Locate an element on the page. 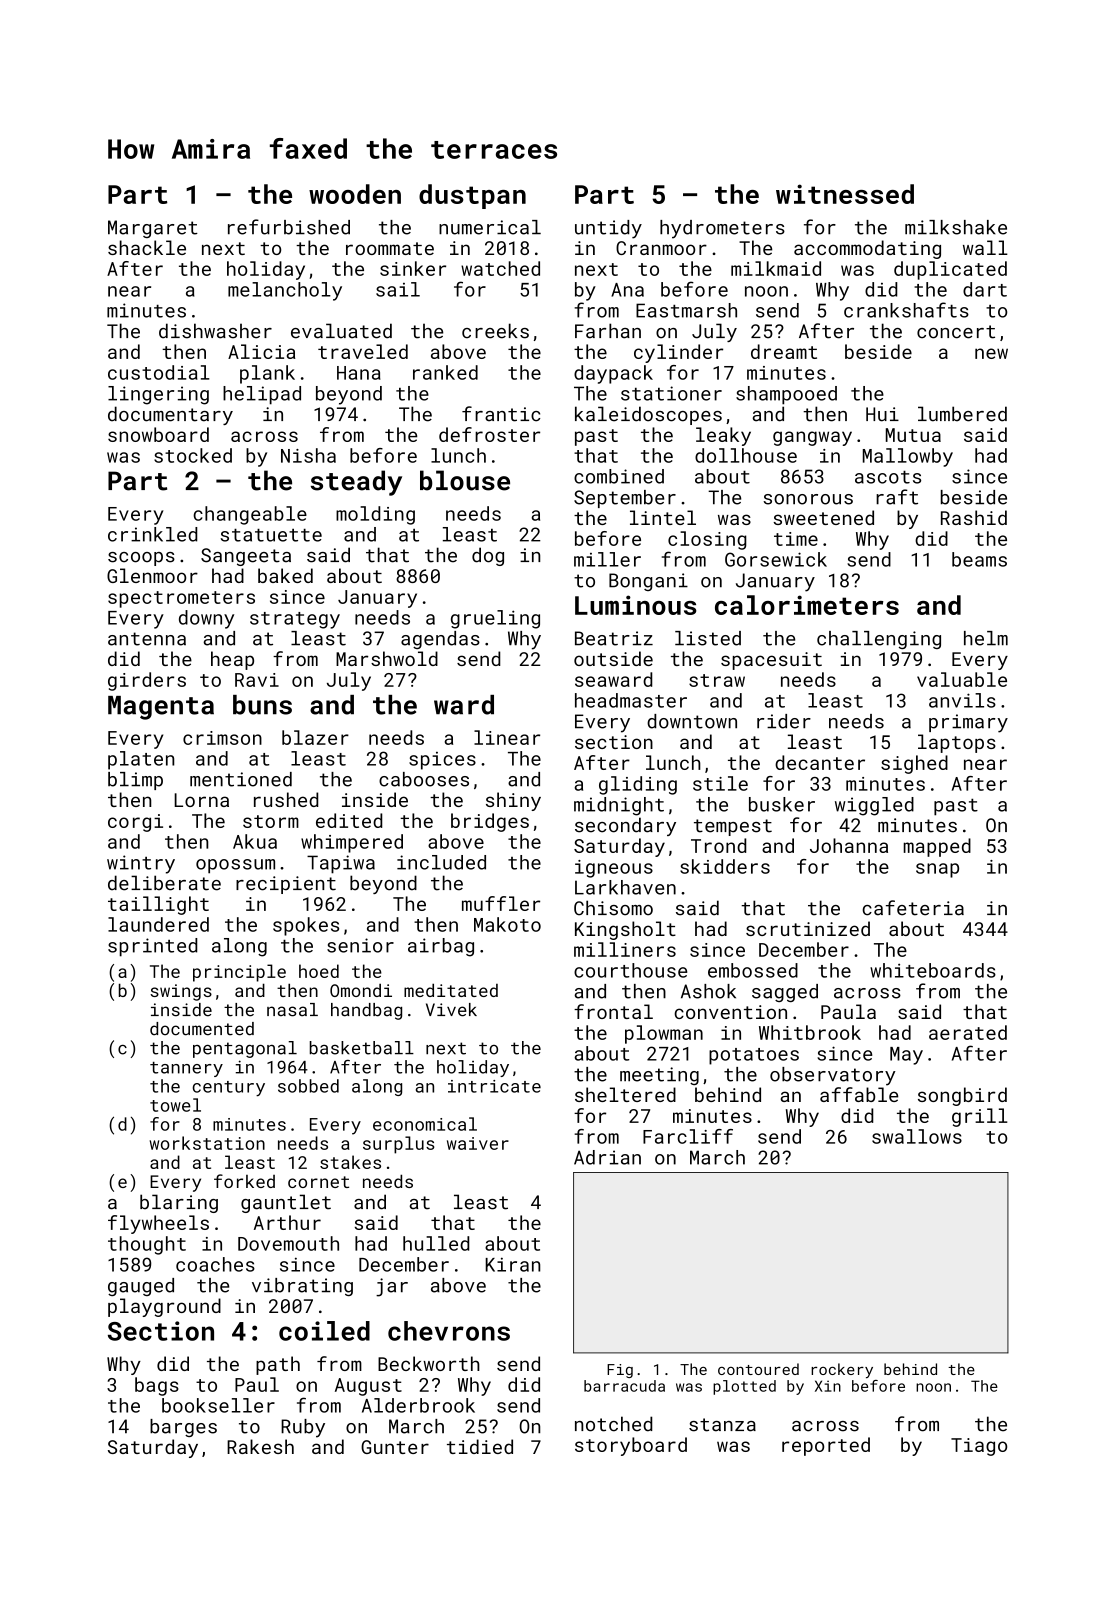  new is located at coordinates (991, 353).
